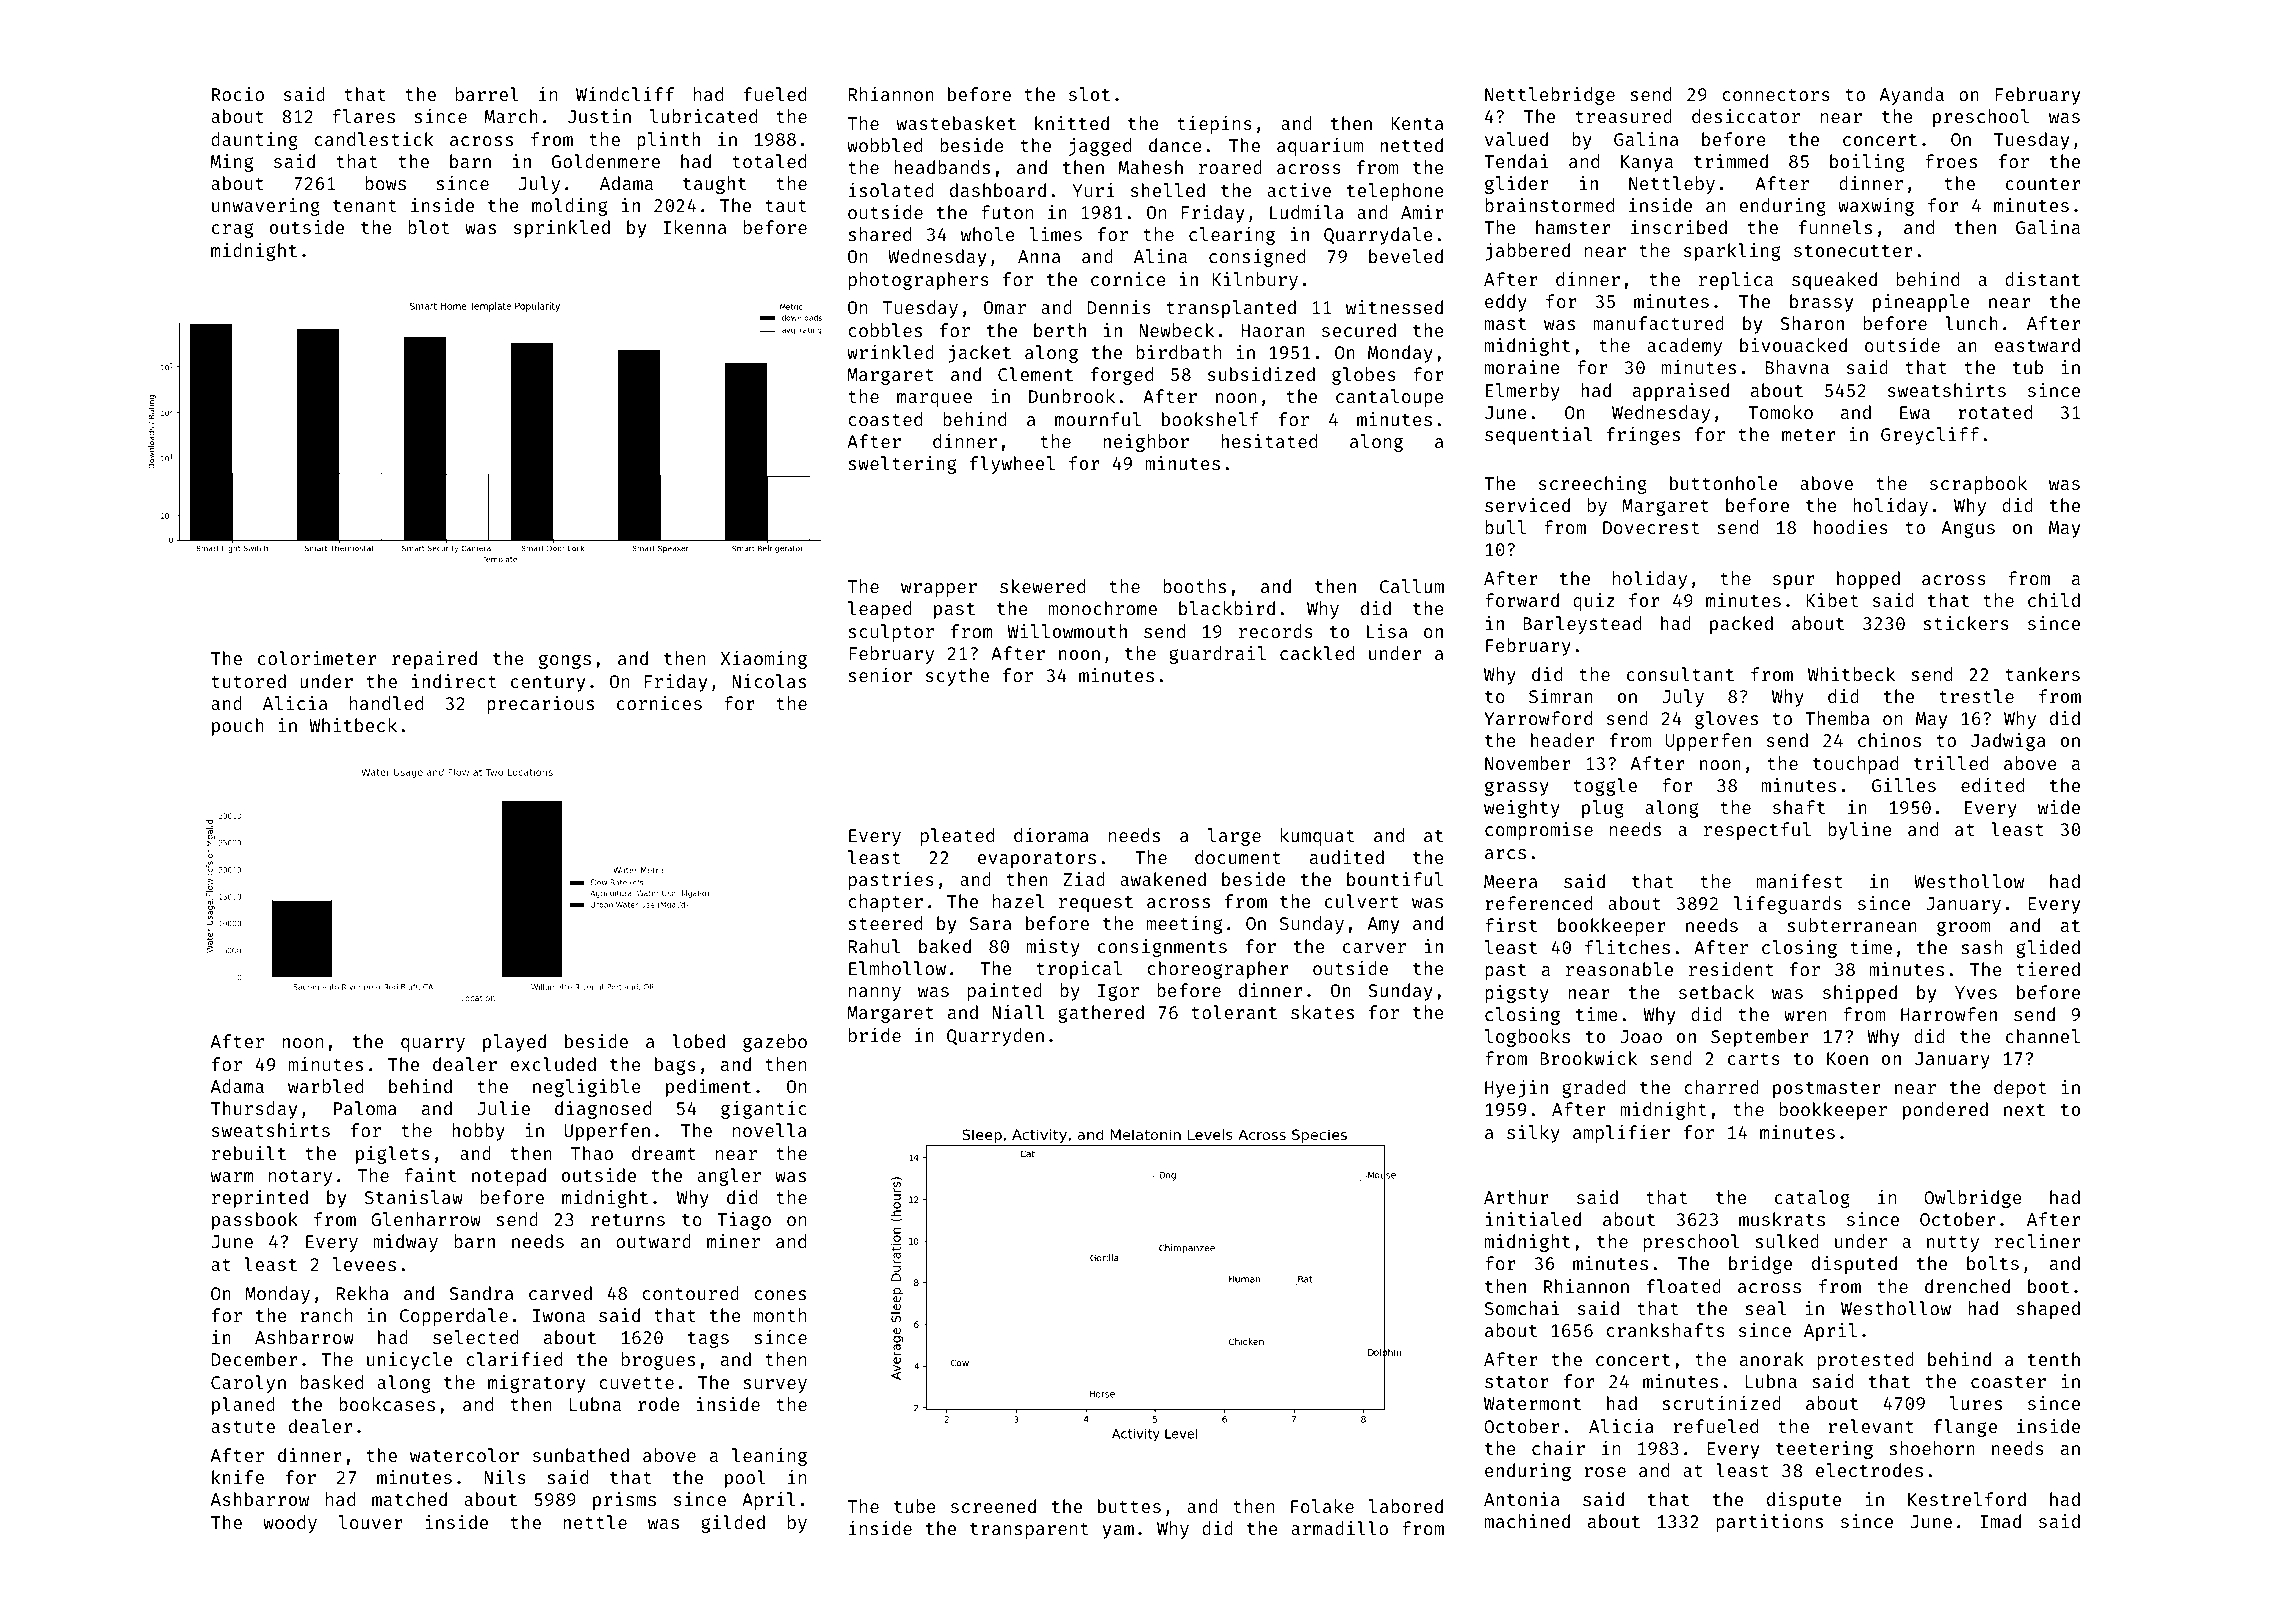 Image resolution: width=2292 pixels, height=1620 pixels. I want to click on tankers, so click(2043, 674).
